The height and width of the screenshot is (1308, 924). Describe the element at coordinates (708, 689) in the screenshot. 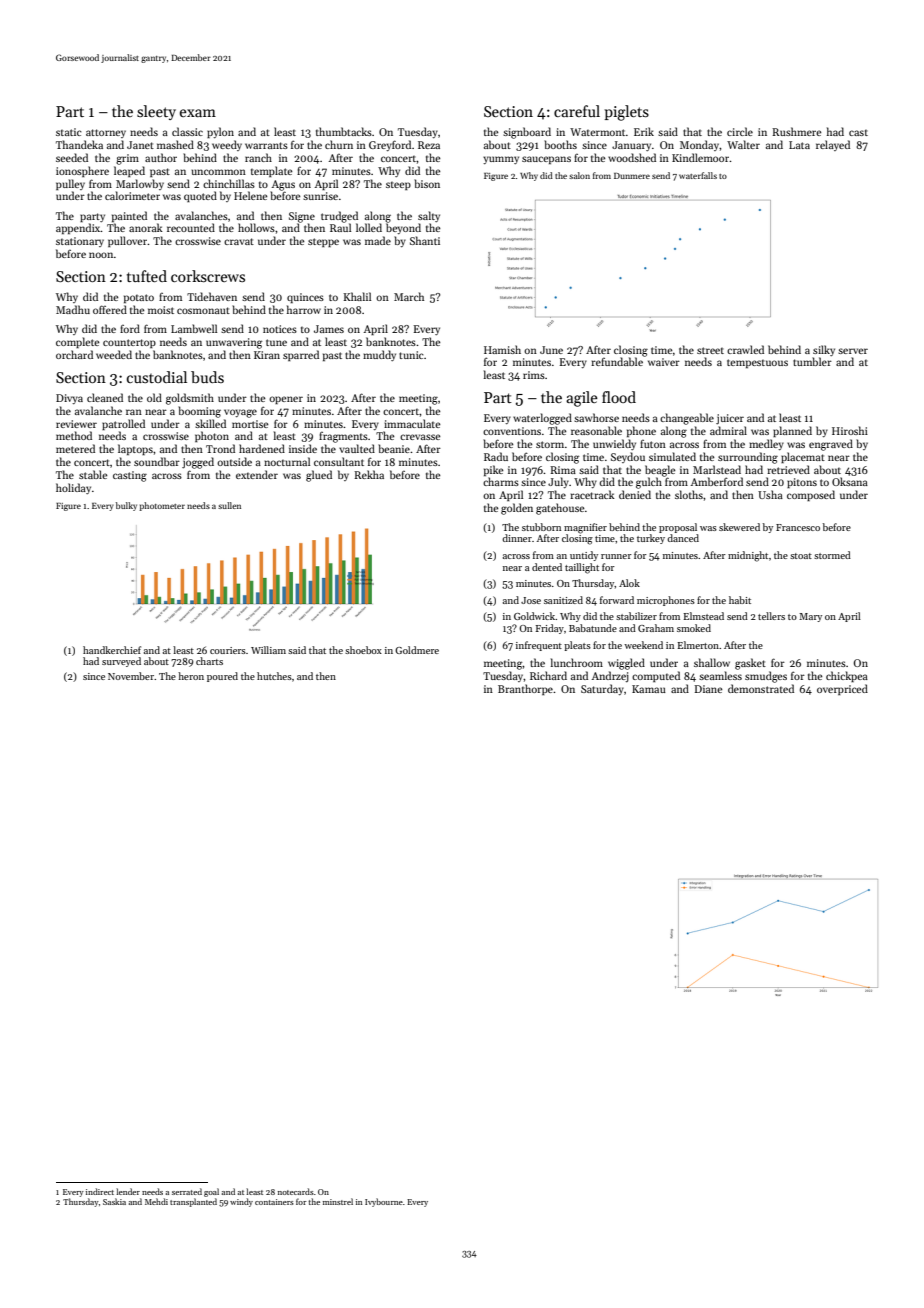

I see `Diane` at that location.
